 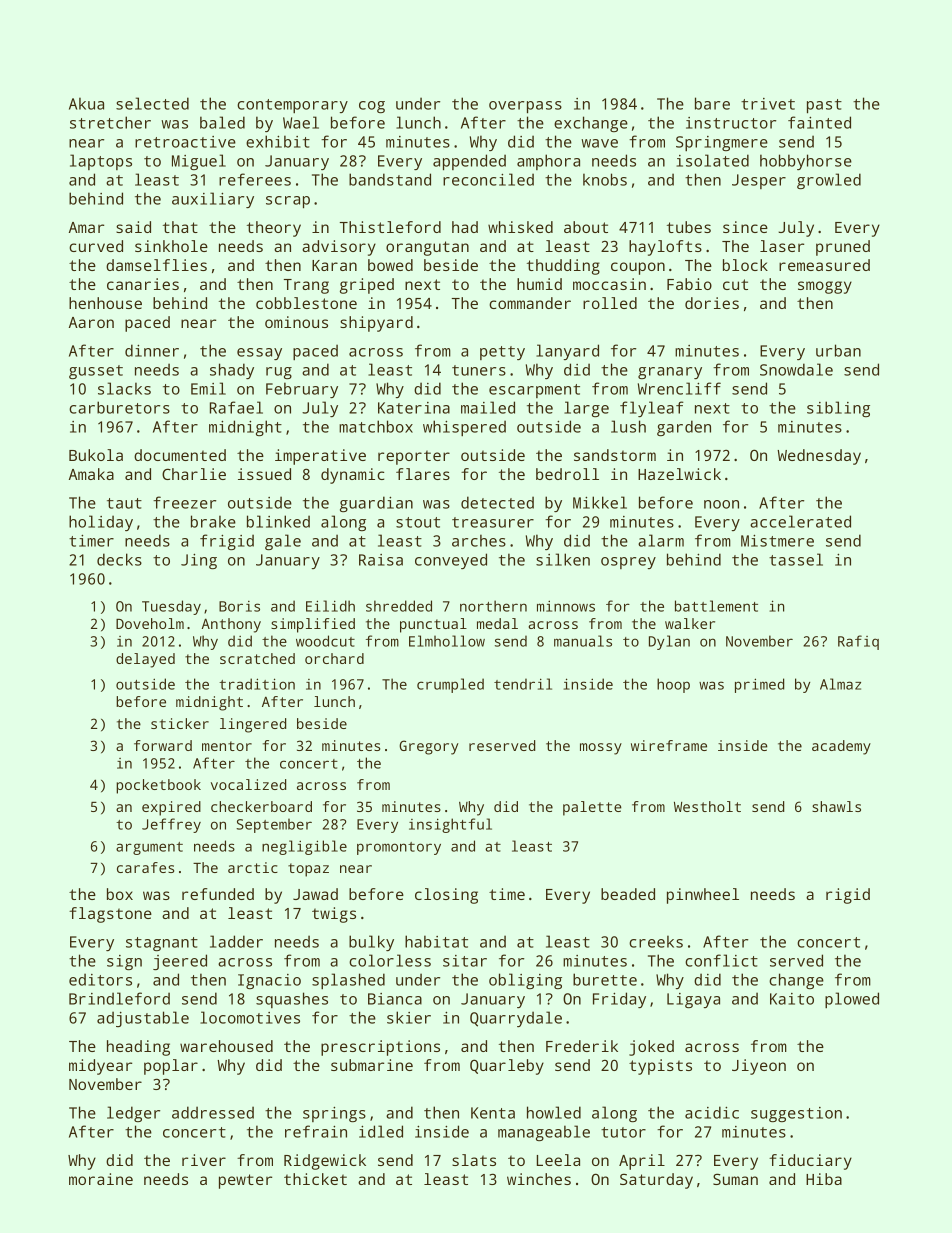 I want to click on growled, so click(x=829, y=181).
